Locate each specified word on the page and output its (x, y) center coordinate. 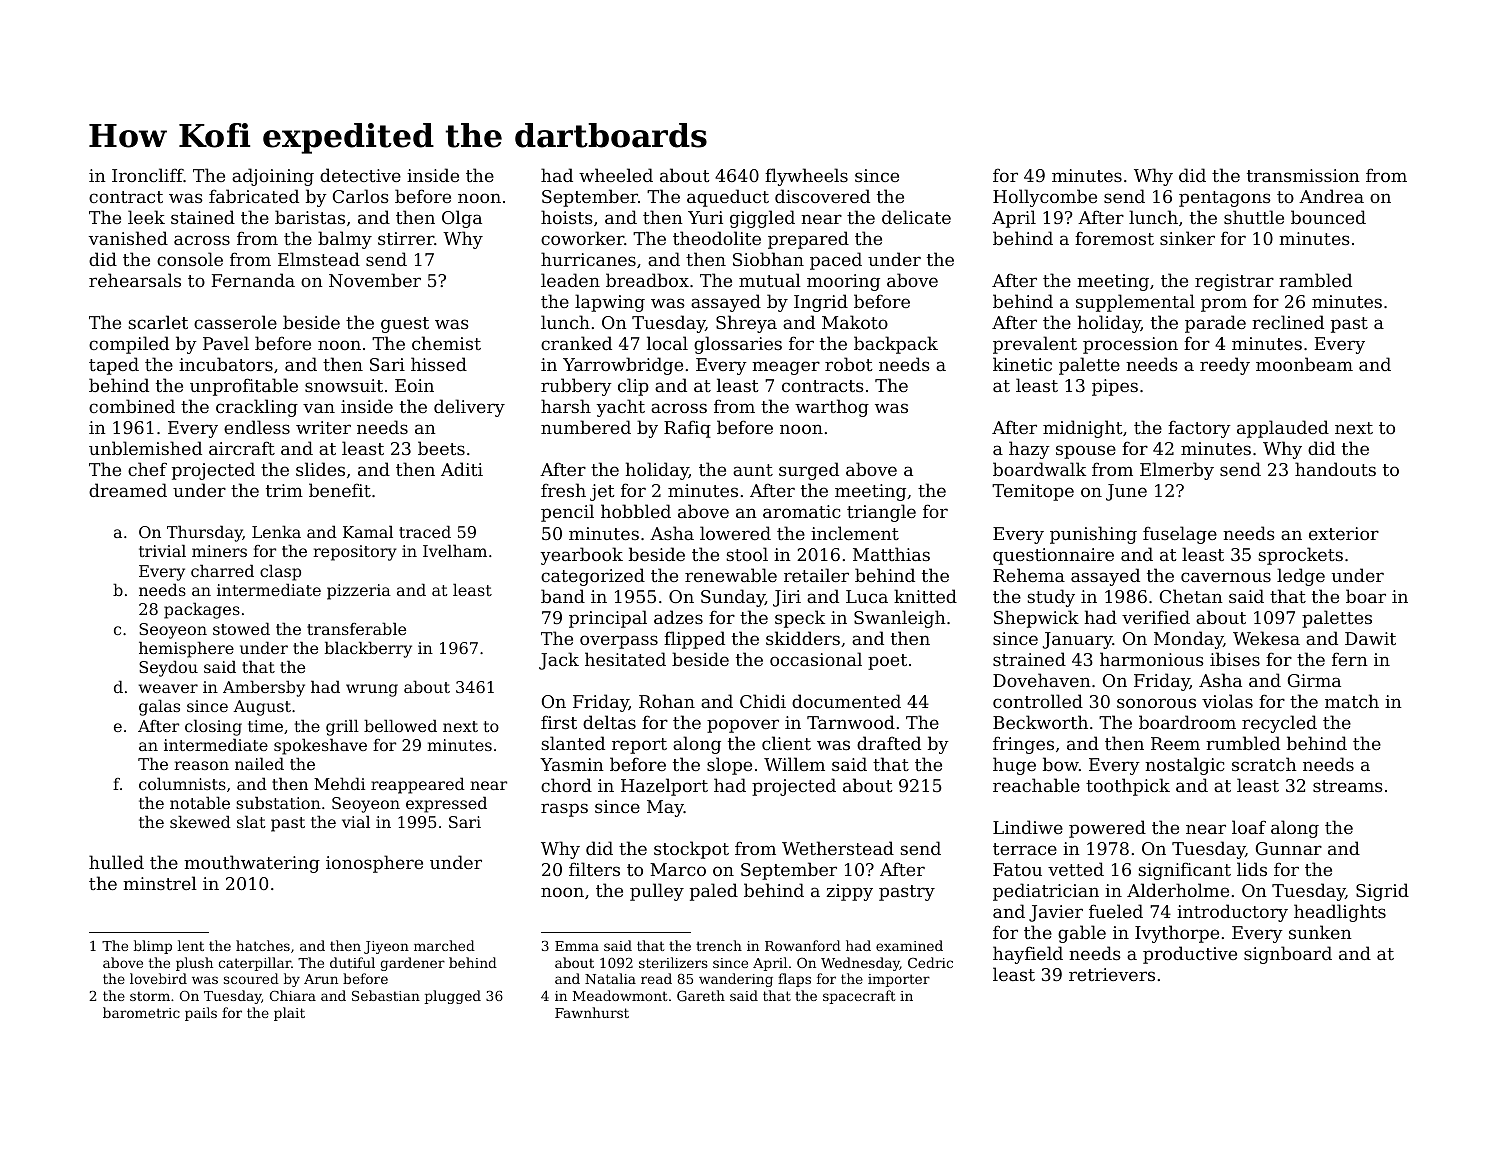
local (667, 343)
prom (1224, 305)
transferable (356, 628)
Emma (577, 946)
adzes (678, 617)
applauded (1283, 429)
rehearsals (135, 280)
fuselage (1180, 535)
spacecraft (859, 997)
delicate (916, 217)
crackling (257, 408)
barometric (141, 1012)
